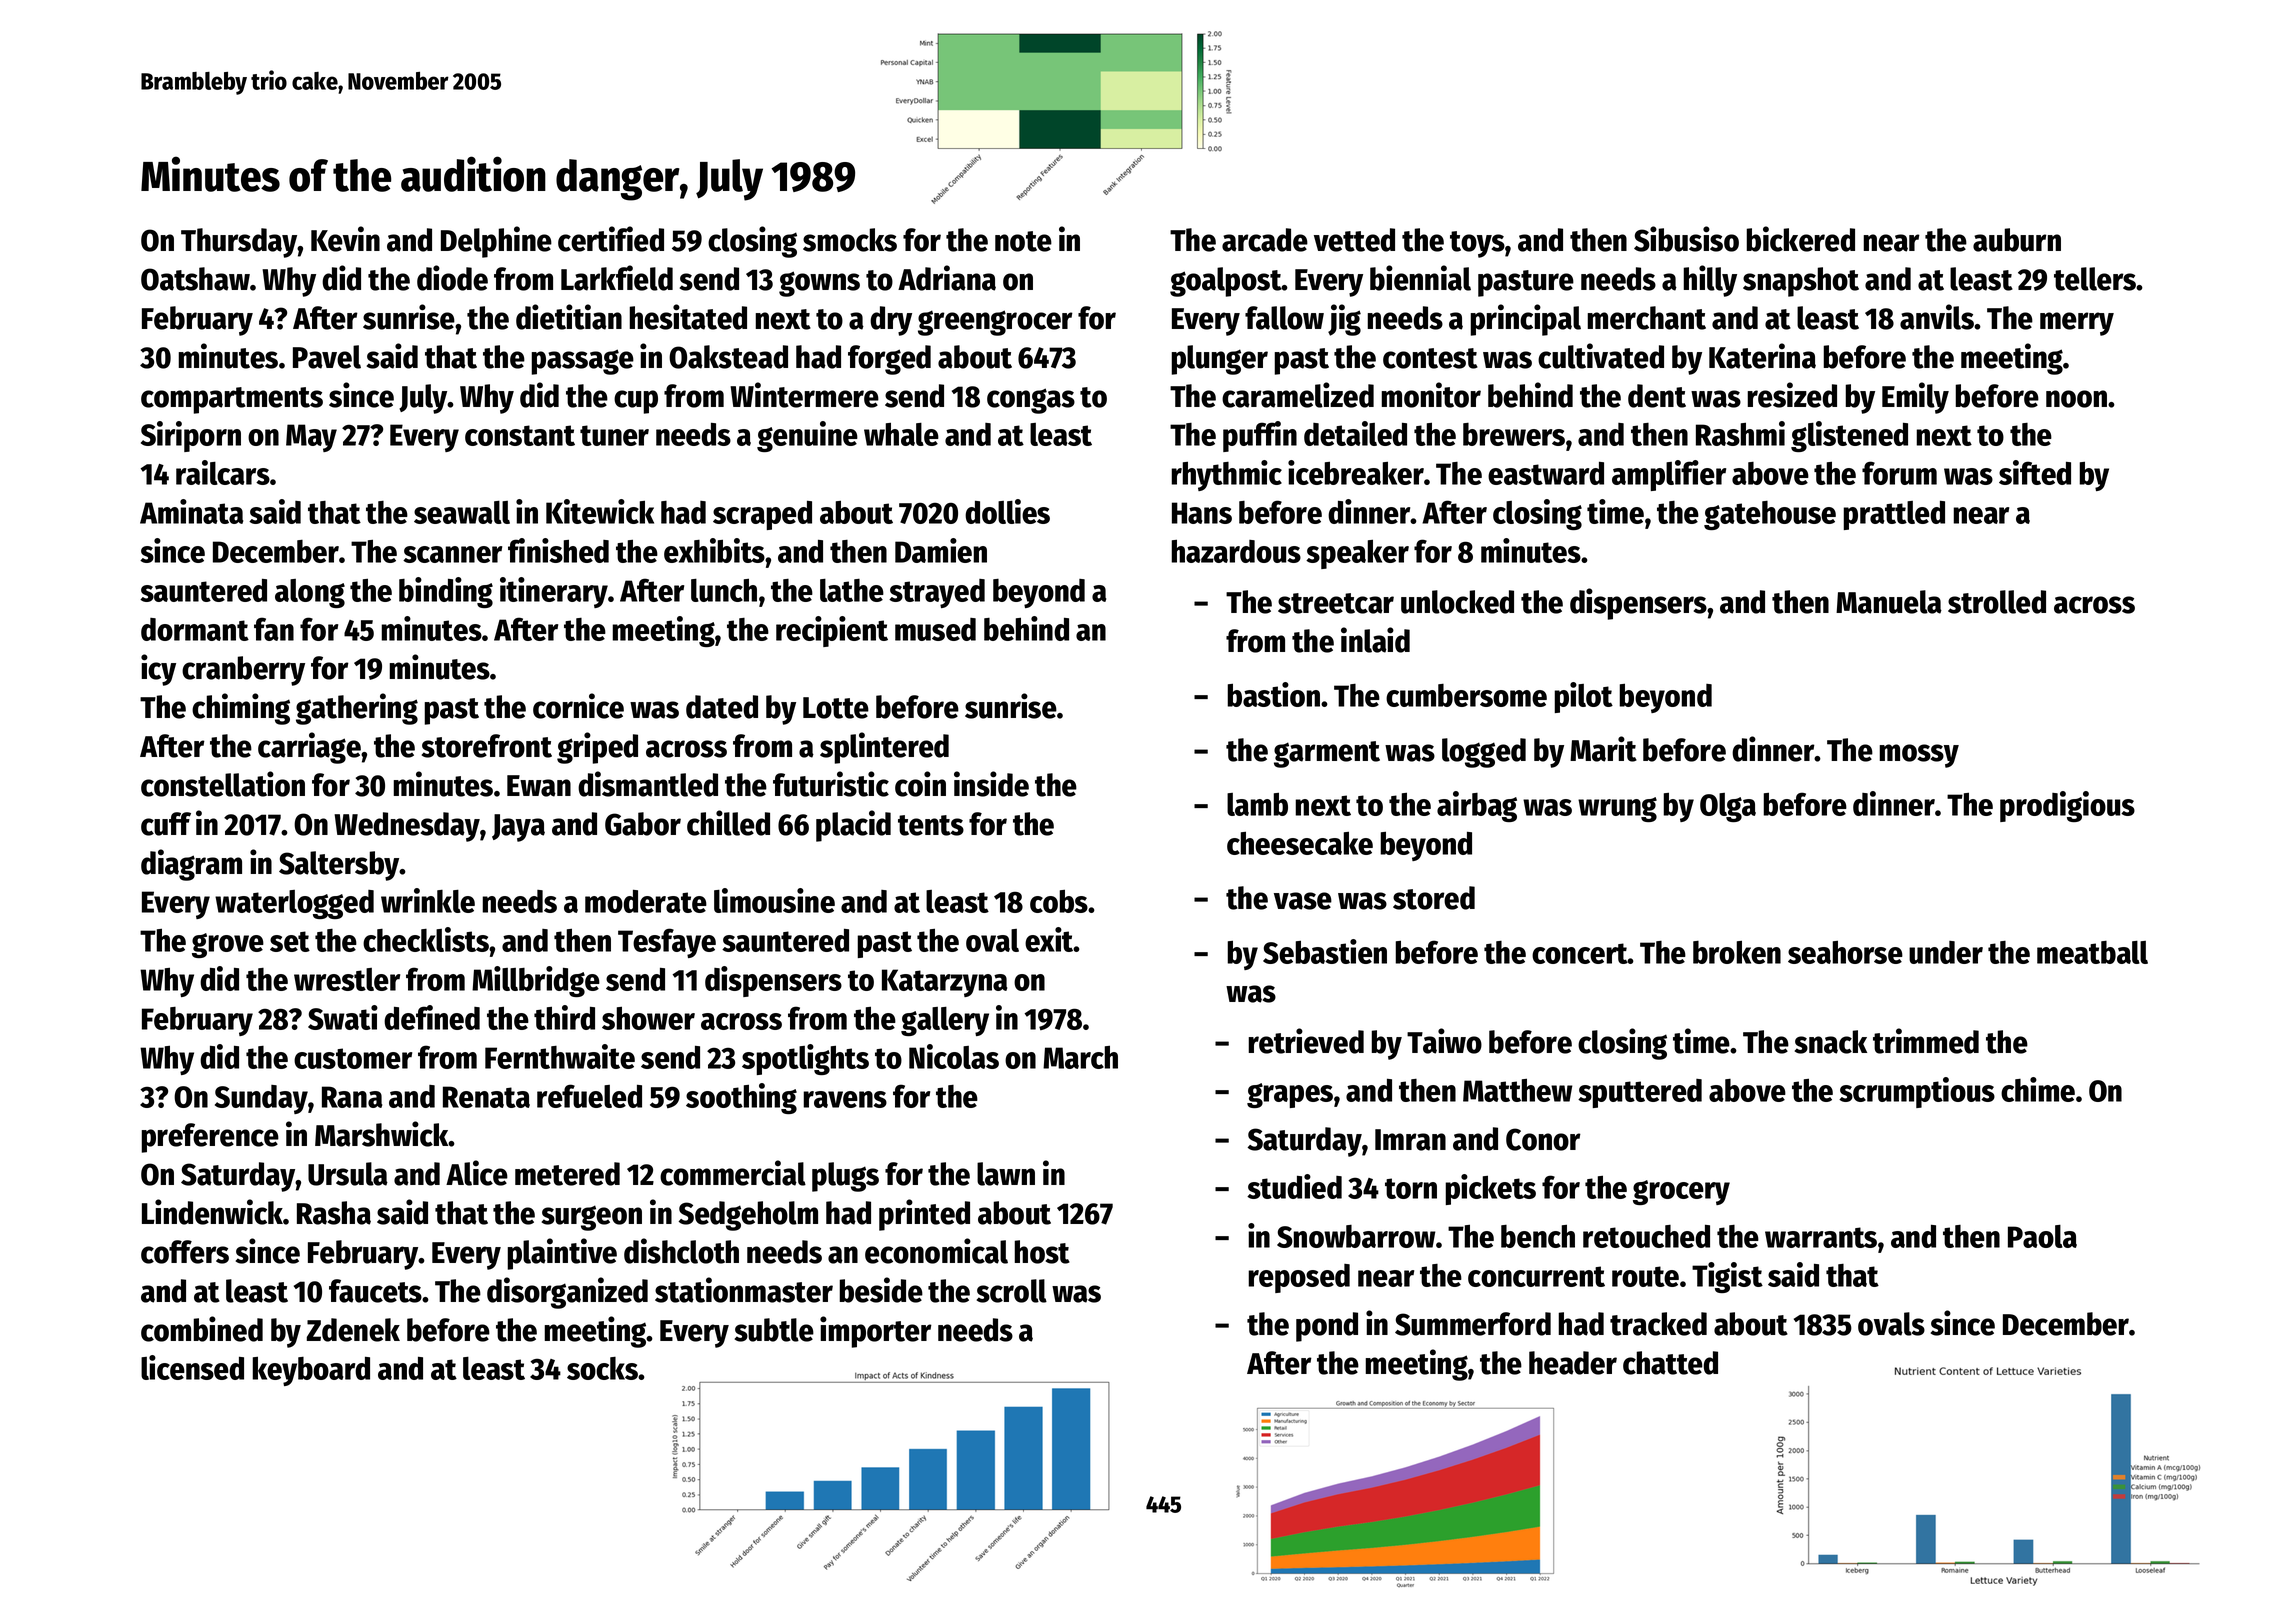 The image size is (2292, 1620). What do you see at coordinates (1801, 239) in the page?
I see `bickered` at bounding box center [1801, 239].
